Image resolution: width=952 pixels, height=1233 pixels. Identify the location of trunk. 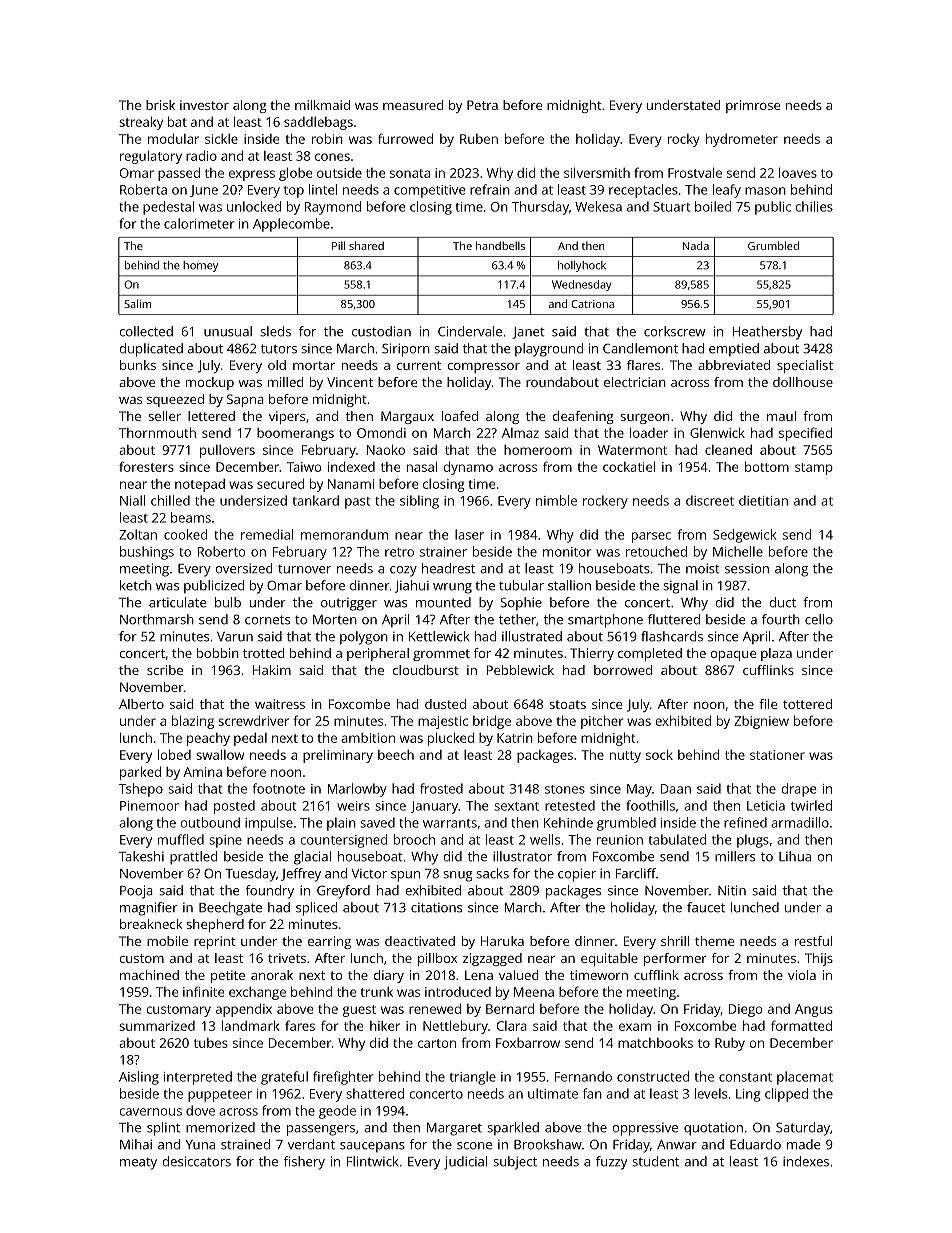
(376, 992).
